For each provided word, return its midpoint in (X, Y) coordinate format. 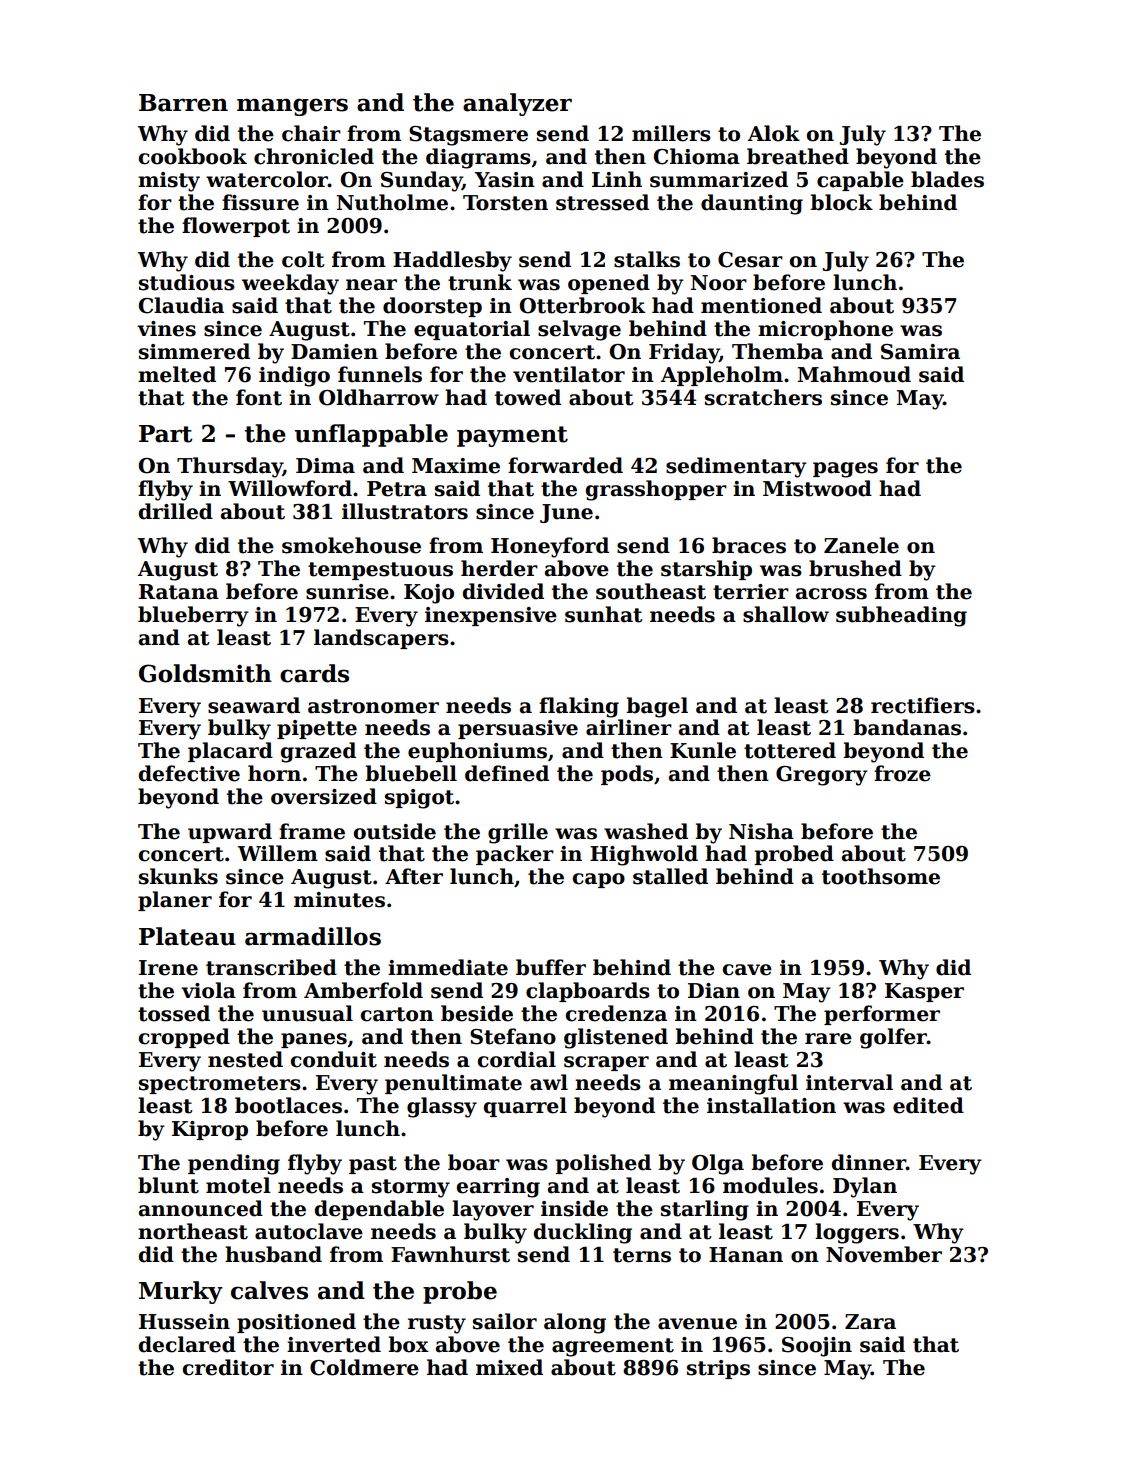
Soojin (817, 1347)
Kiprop (210, 1130)
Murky (181, 1292)
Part (165, 434)
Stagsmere (468, 136)
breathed (798, 156)
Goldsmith (205, 673)
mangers (292, 107)
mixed (509, 1367)
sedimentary (736, 467)
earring (498, 1188)
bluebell (411, 773)
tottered (790, 750)
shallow (786, 614)
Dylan (865, 1187)
